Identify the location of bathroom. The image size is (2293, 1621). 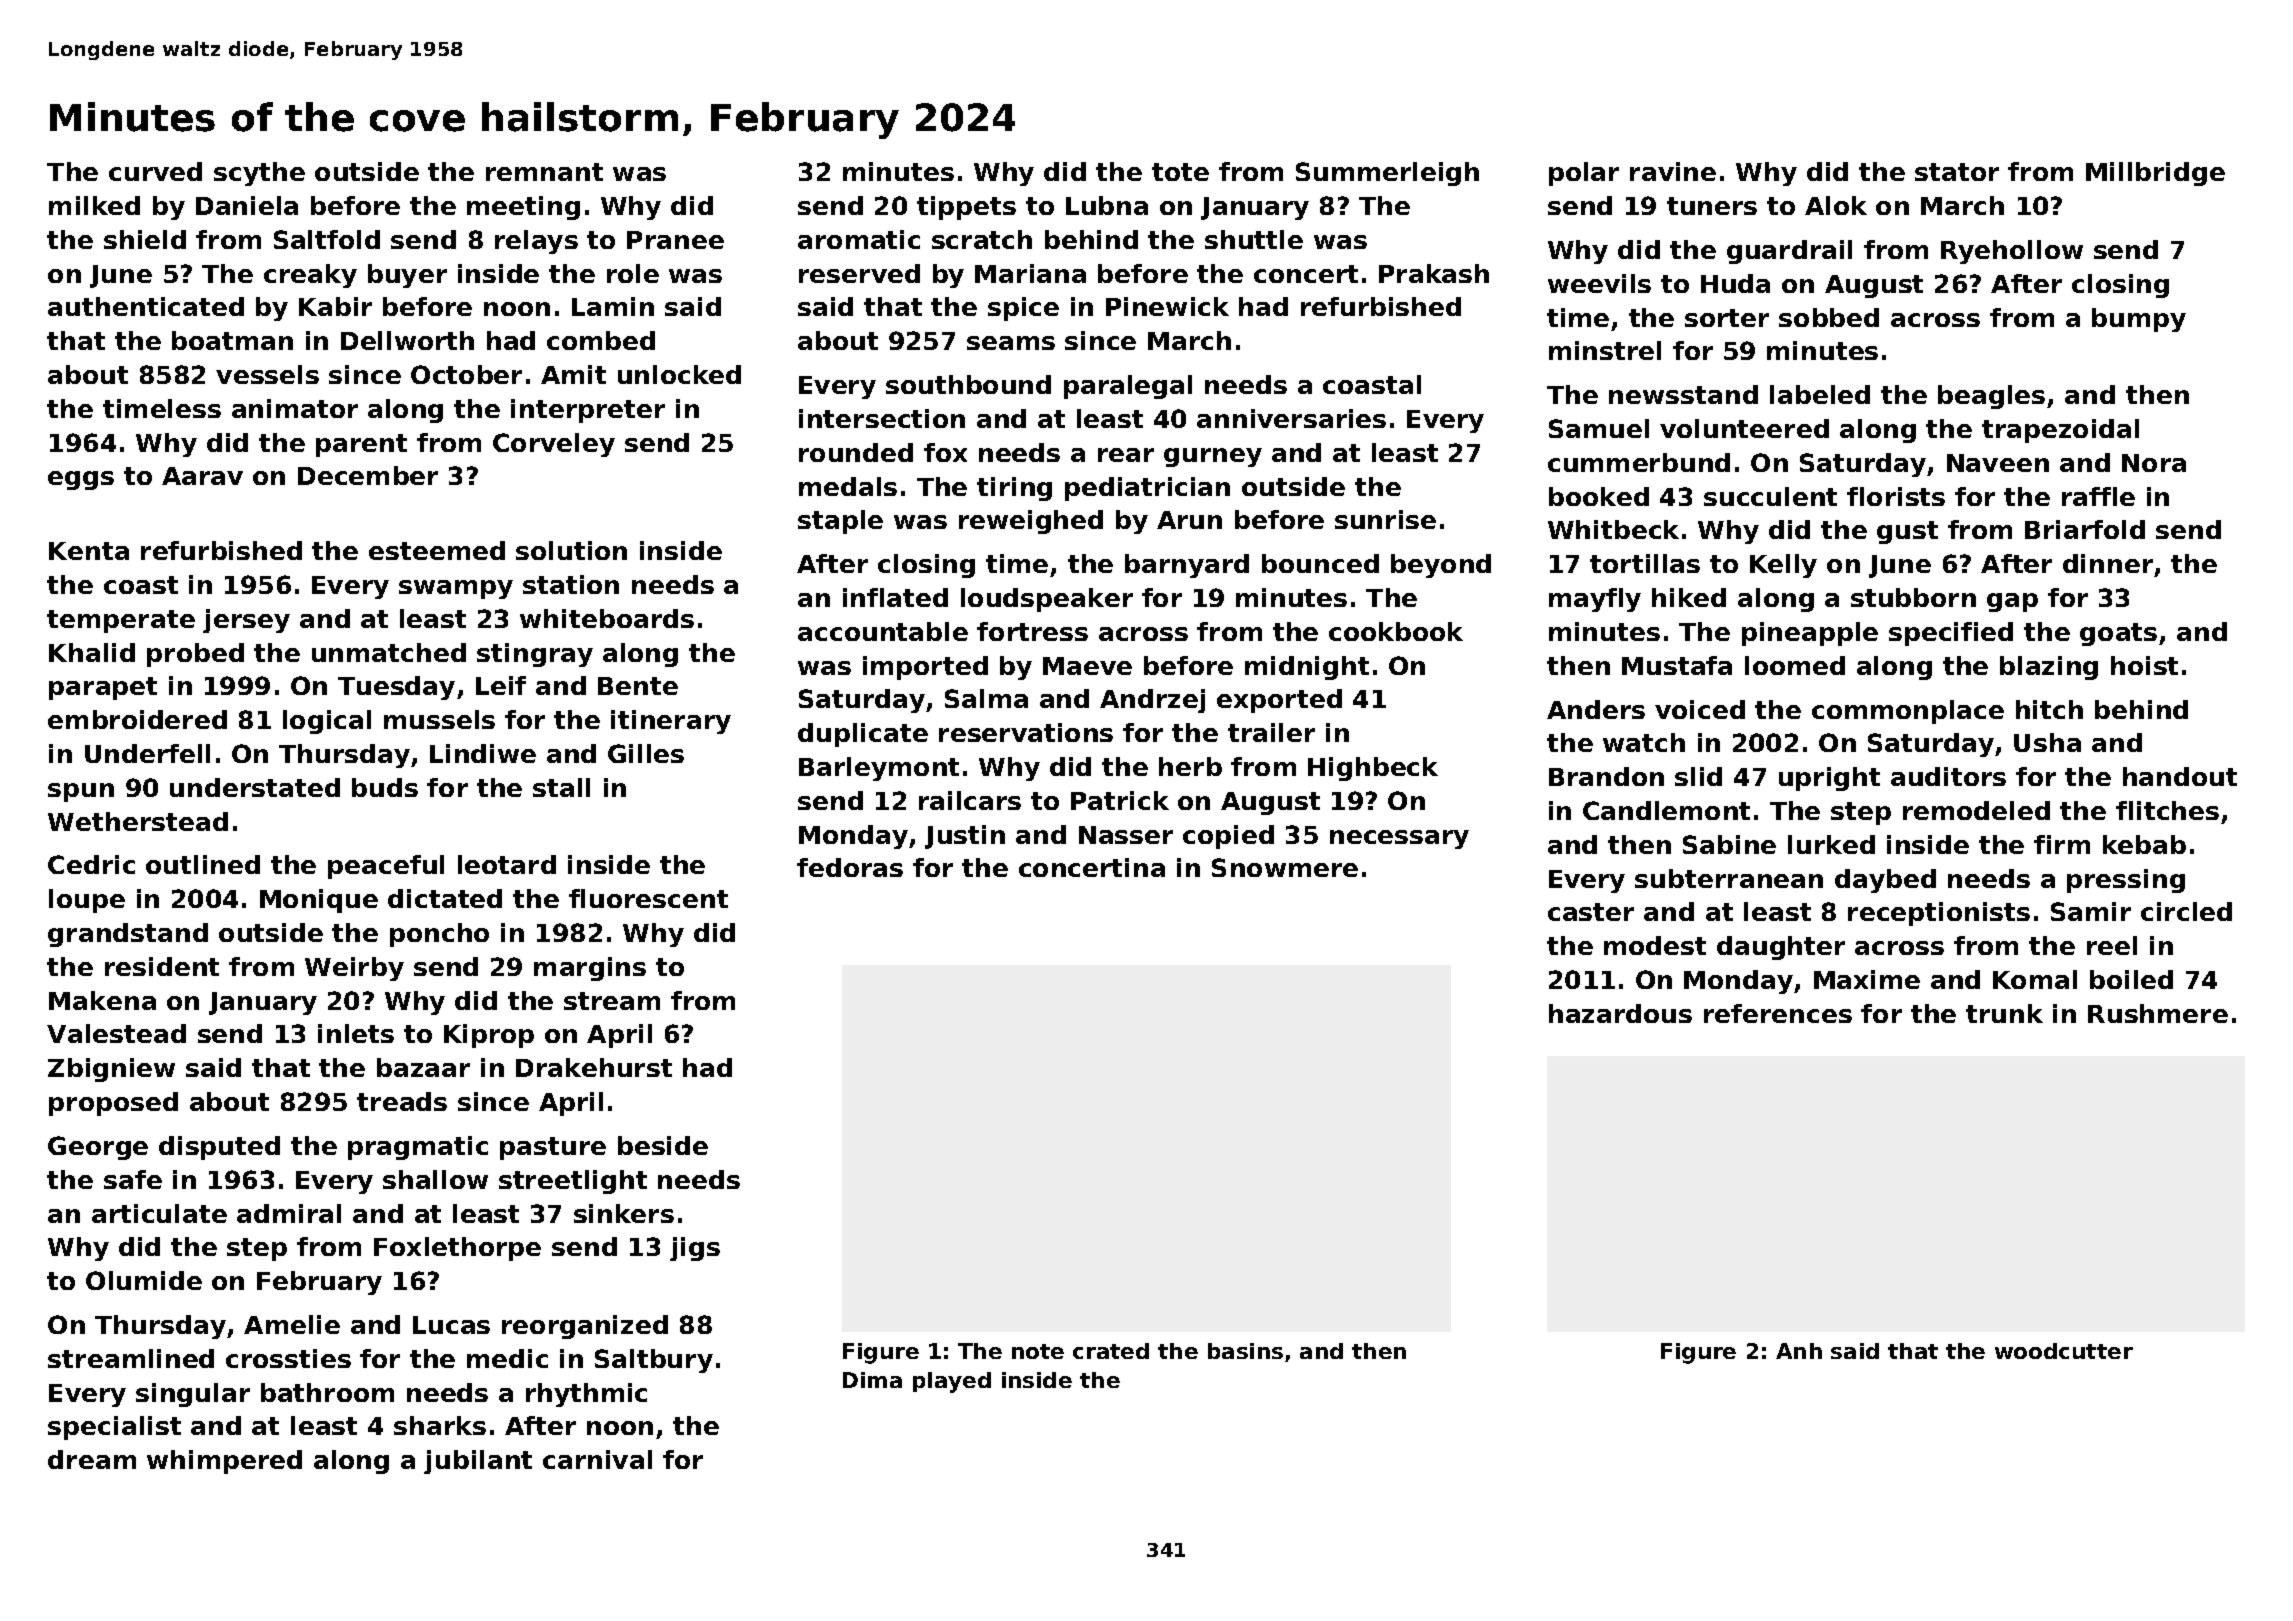
(327, 1392).
